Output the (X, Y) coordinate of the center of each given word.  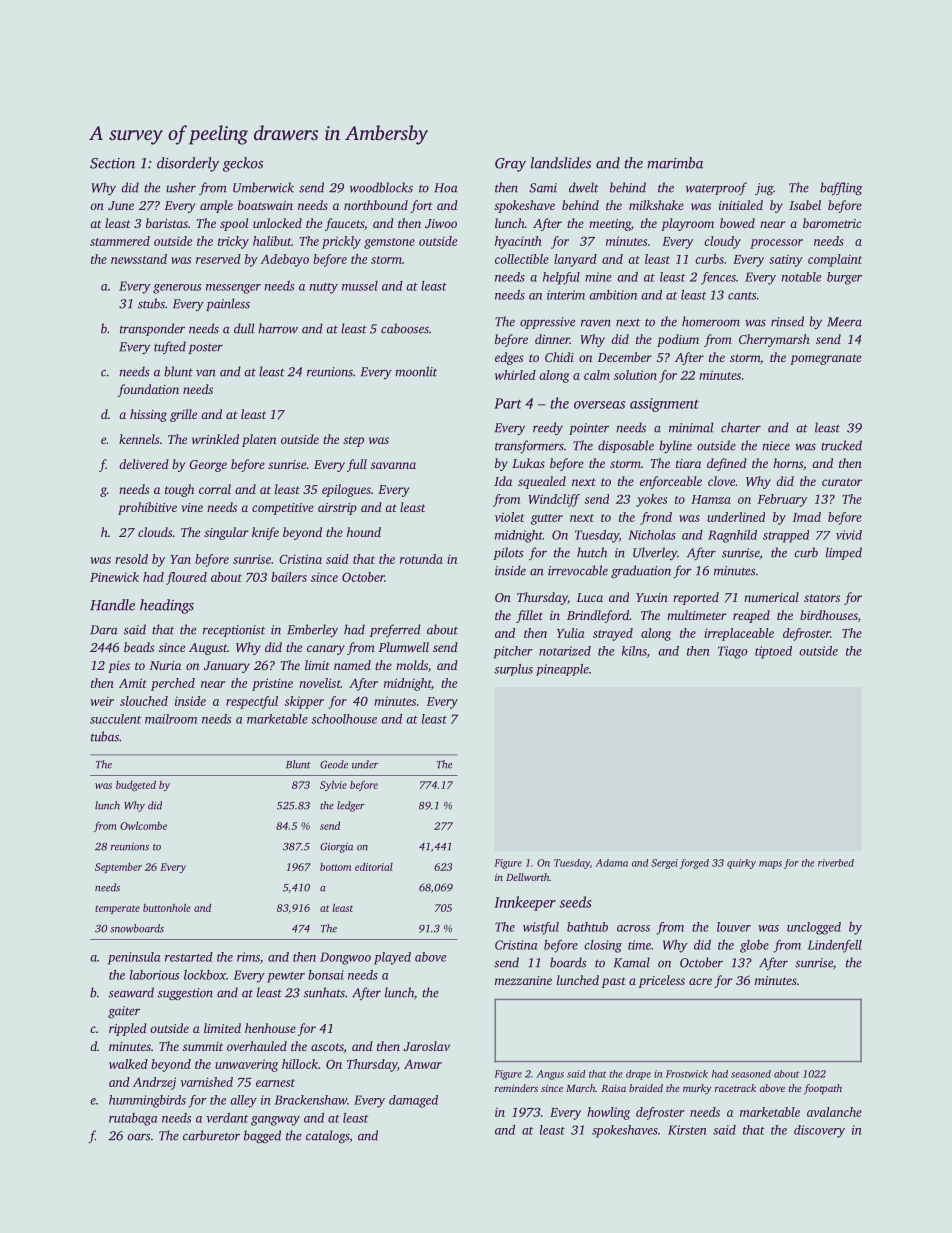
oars (139, 1137)
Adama (611, 863)
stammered (120, 241)
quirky (741, 864)
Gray (510, 165)
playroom (687, 224)
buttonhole (167, 907)
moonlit (416, 371)
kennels (139, 439)
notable (801, 277)
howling (608, 1113)
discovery (819, 1131)
